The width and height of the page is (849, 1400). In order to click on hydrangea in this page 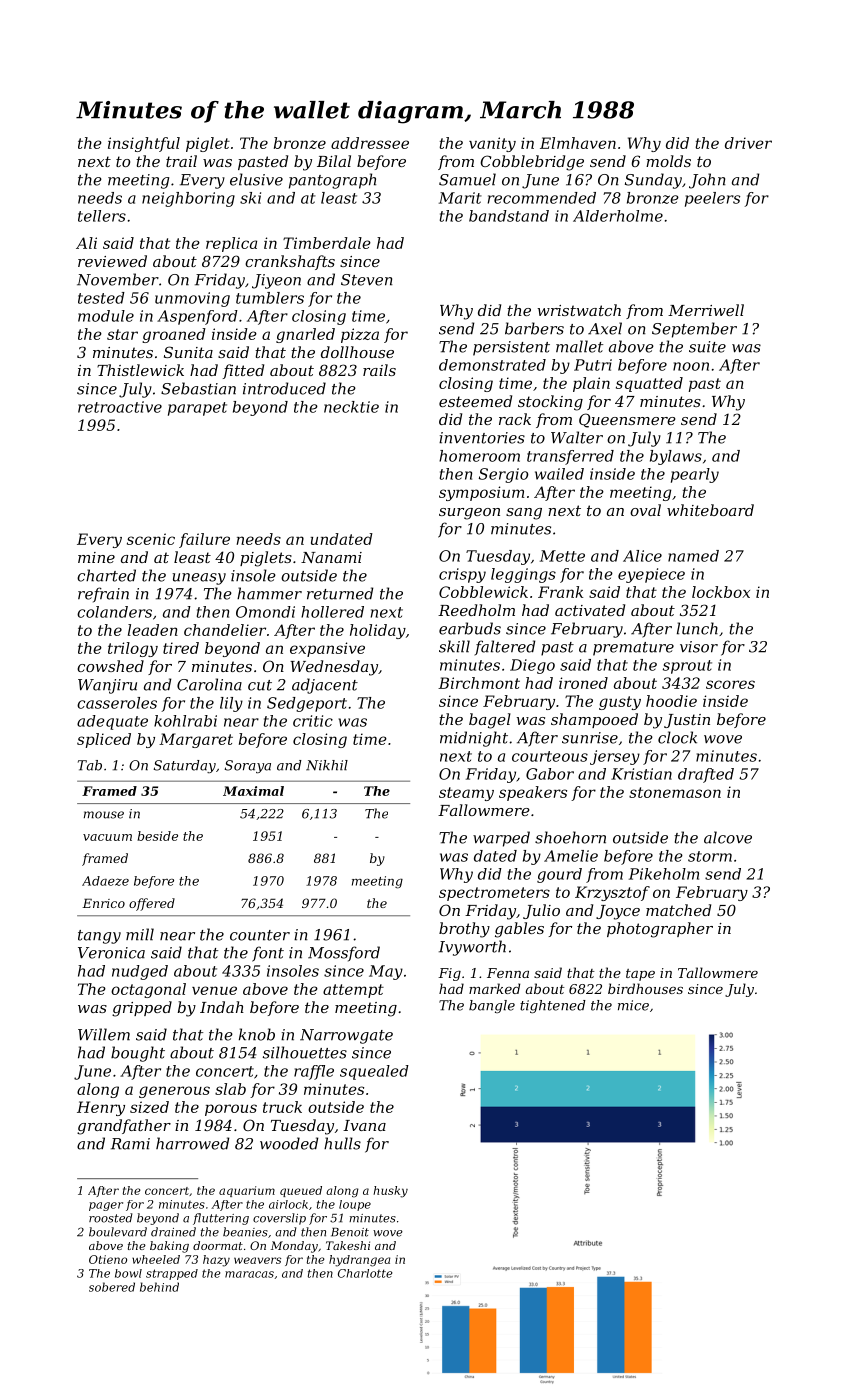, I will do `click(359, 1261)`.
